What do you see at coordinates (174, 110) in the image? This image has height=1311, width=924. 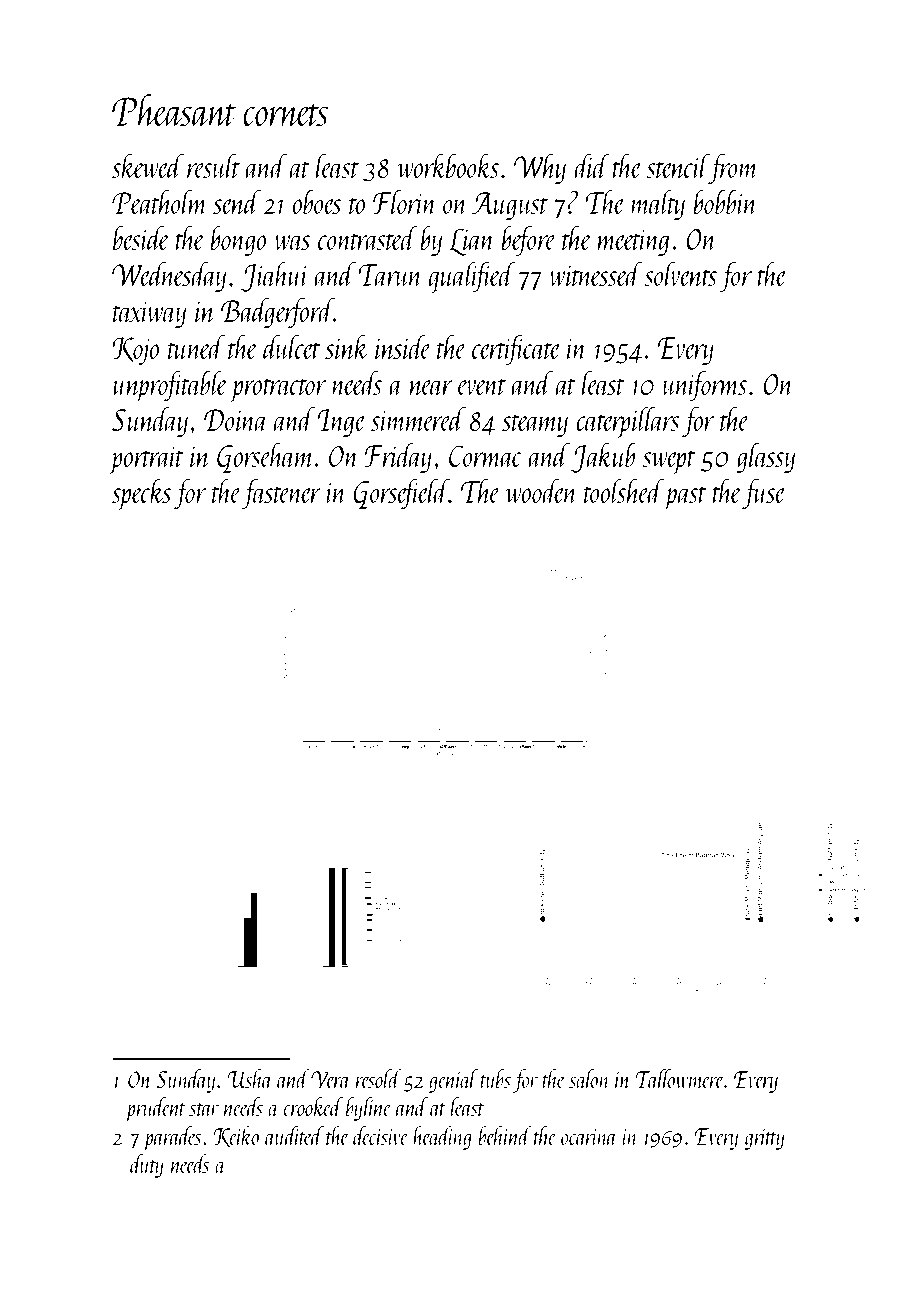 I see `Pheasant` at bounding box center [174, 110].
